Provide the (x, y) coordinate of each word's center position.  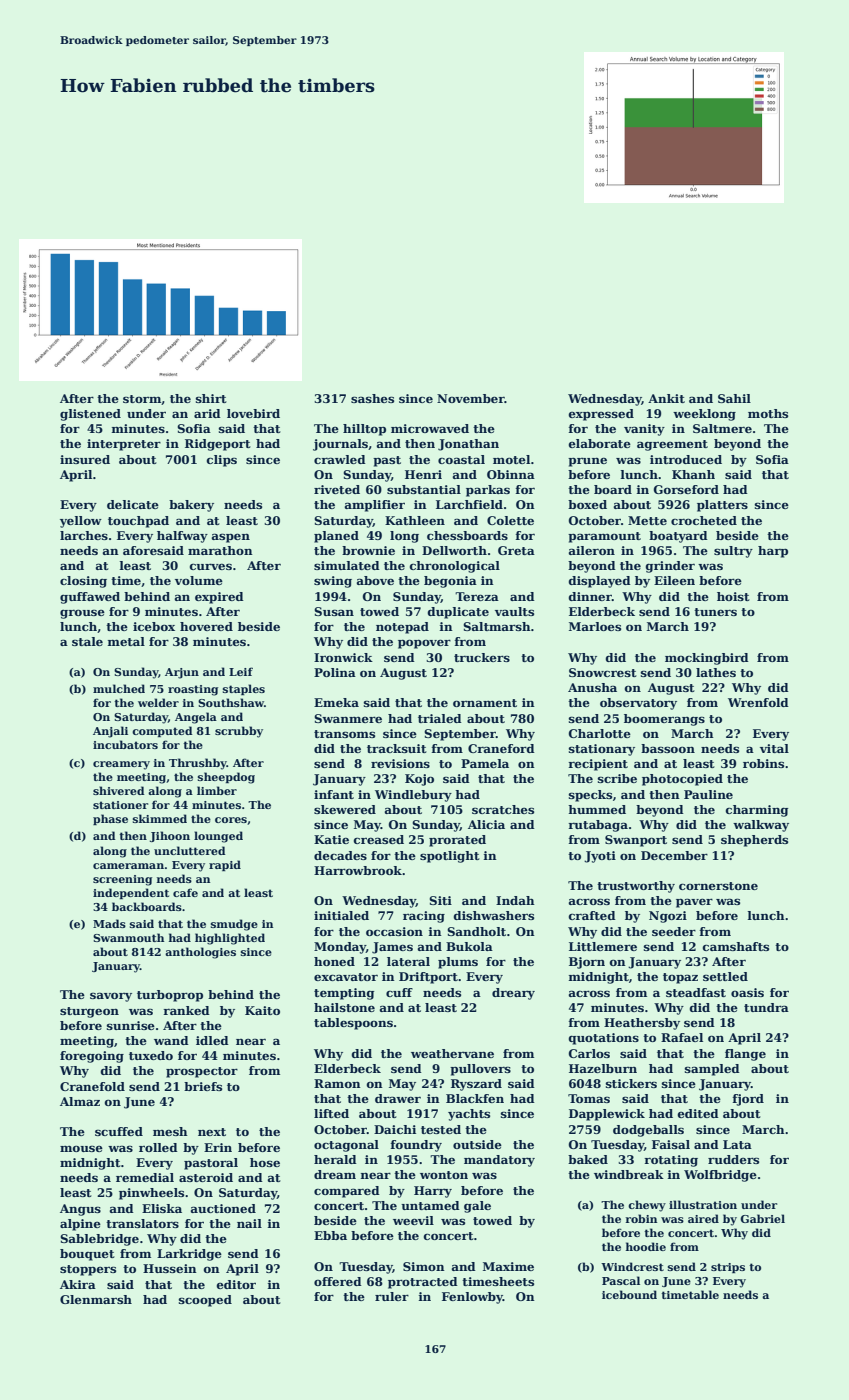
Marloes (595, 626)
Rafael (682, 1037)
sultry (733, 552)
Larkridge (189, 1255)
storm (142, 399)
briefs (203, 1086)
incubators (125, 744)
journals (340, 445)
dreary (513, 994)
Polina (335, 672)
